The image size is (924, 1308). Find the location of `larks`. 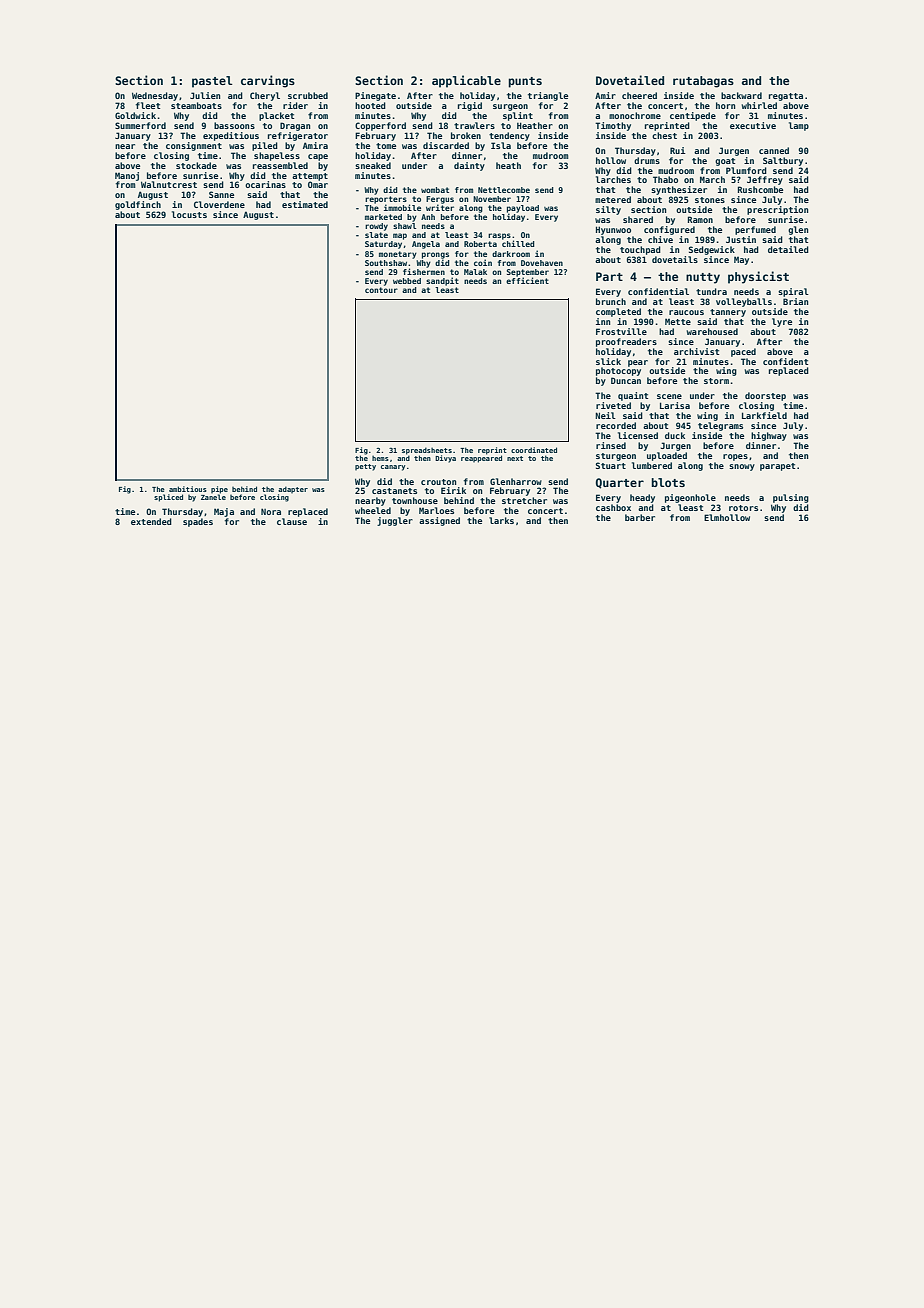

larks is located at coordinates (501, 520).
